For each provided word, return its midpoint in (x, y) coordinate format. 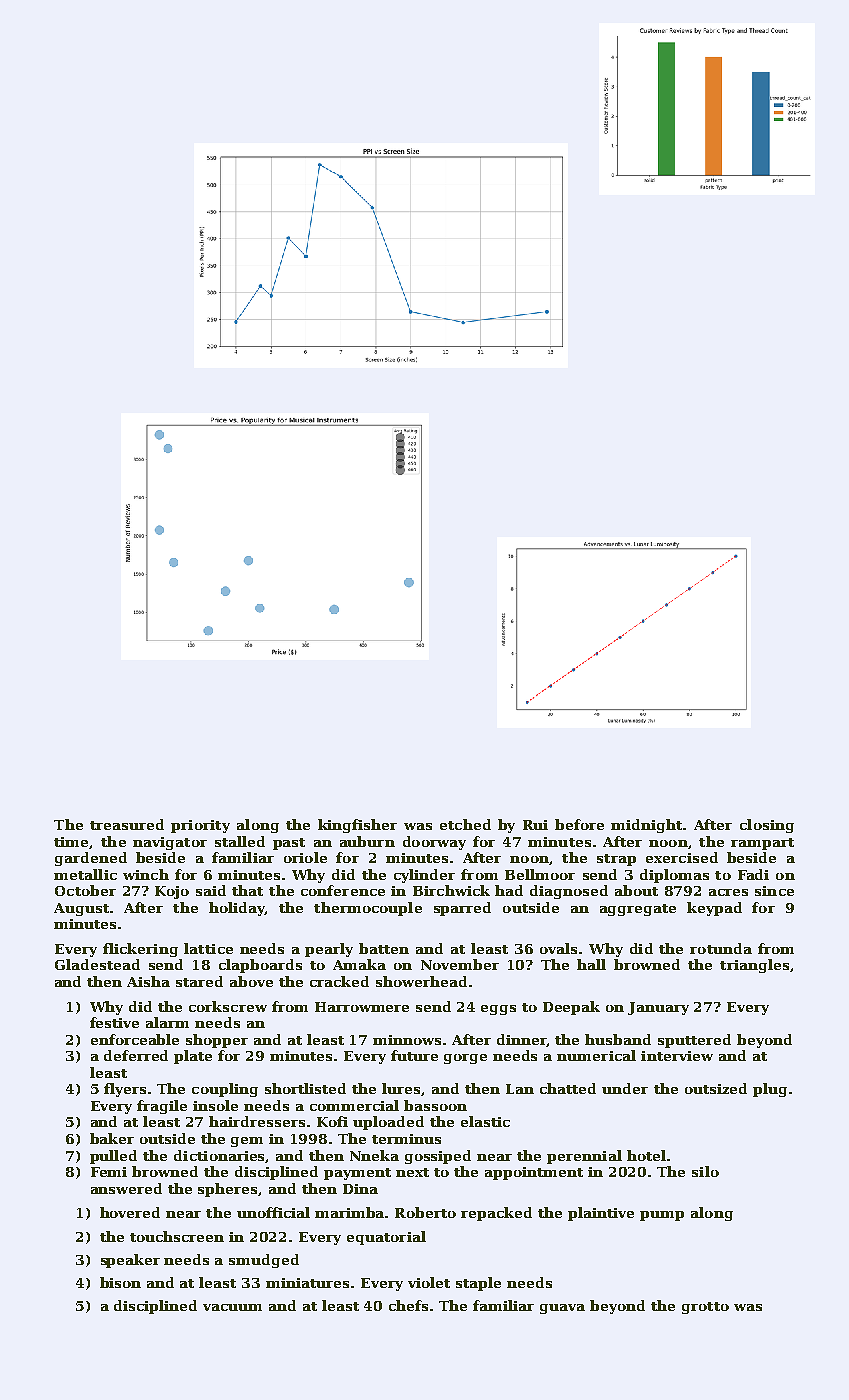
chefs (408, 1305)
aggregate (638, 910)
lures (402, 1089)
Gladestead (97, 964)
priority (200, 826)
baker (112, 1138)
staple (478, 1284)
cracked (339, 981)
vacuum (232, 1307)
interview (677, 1056)
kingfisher (357, 826)
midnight (646, 826)
